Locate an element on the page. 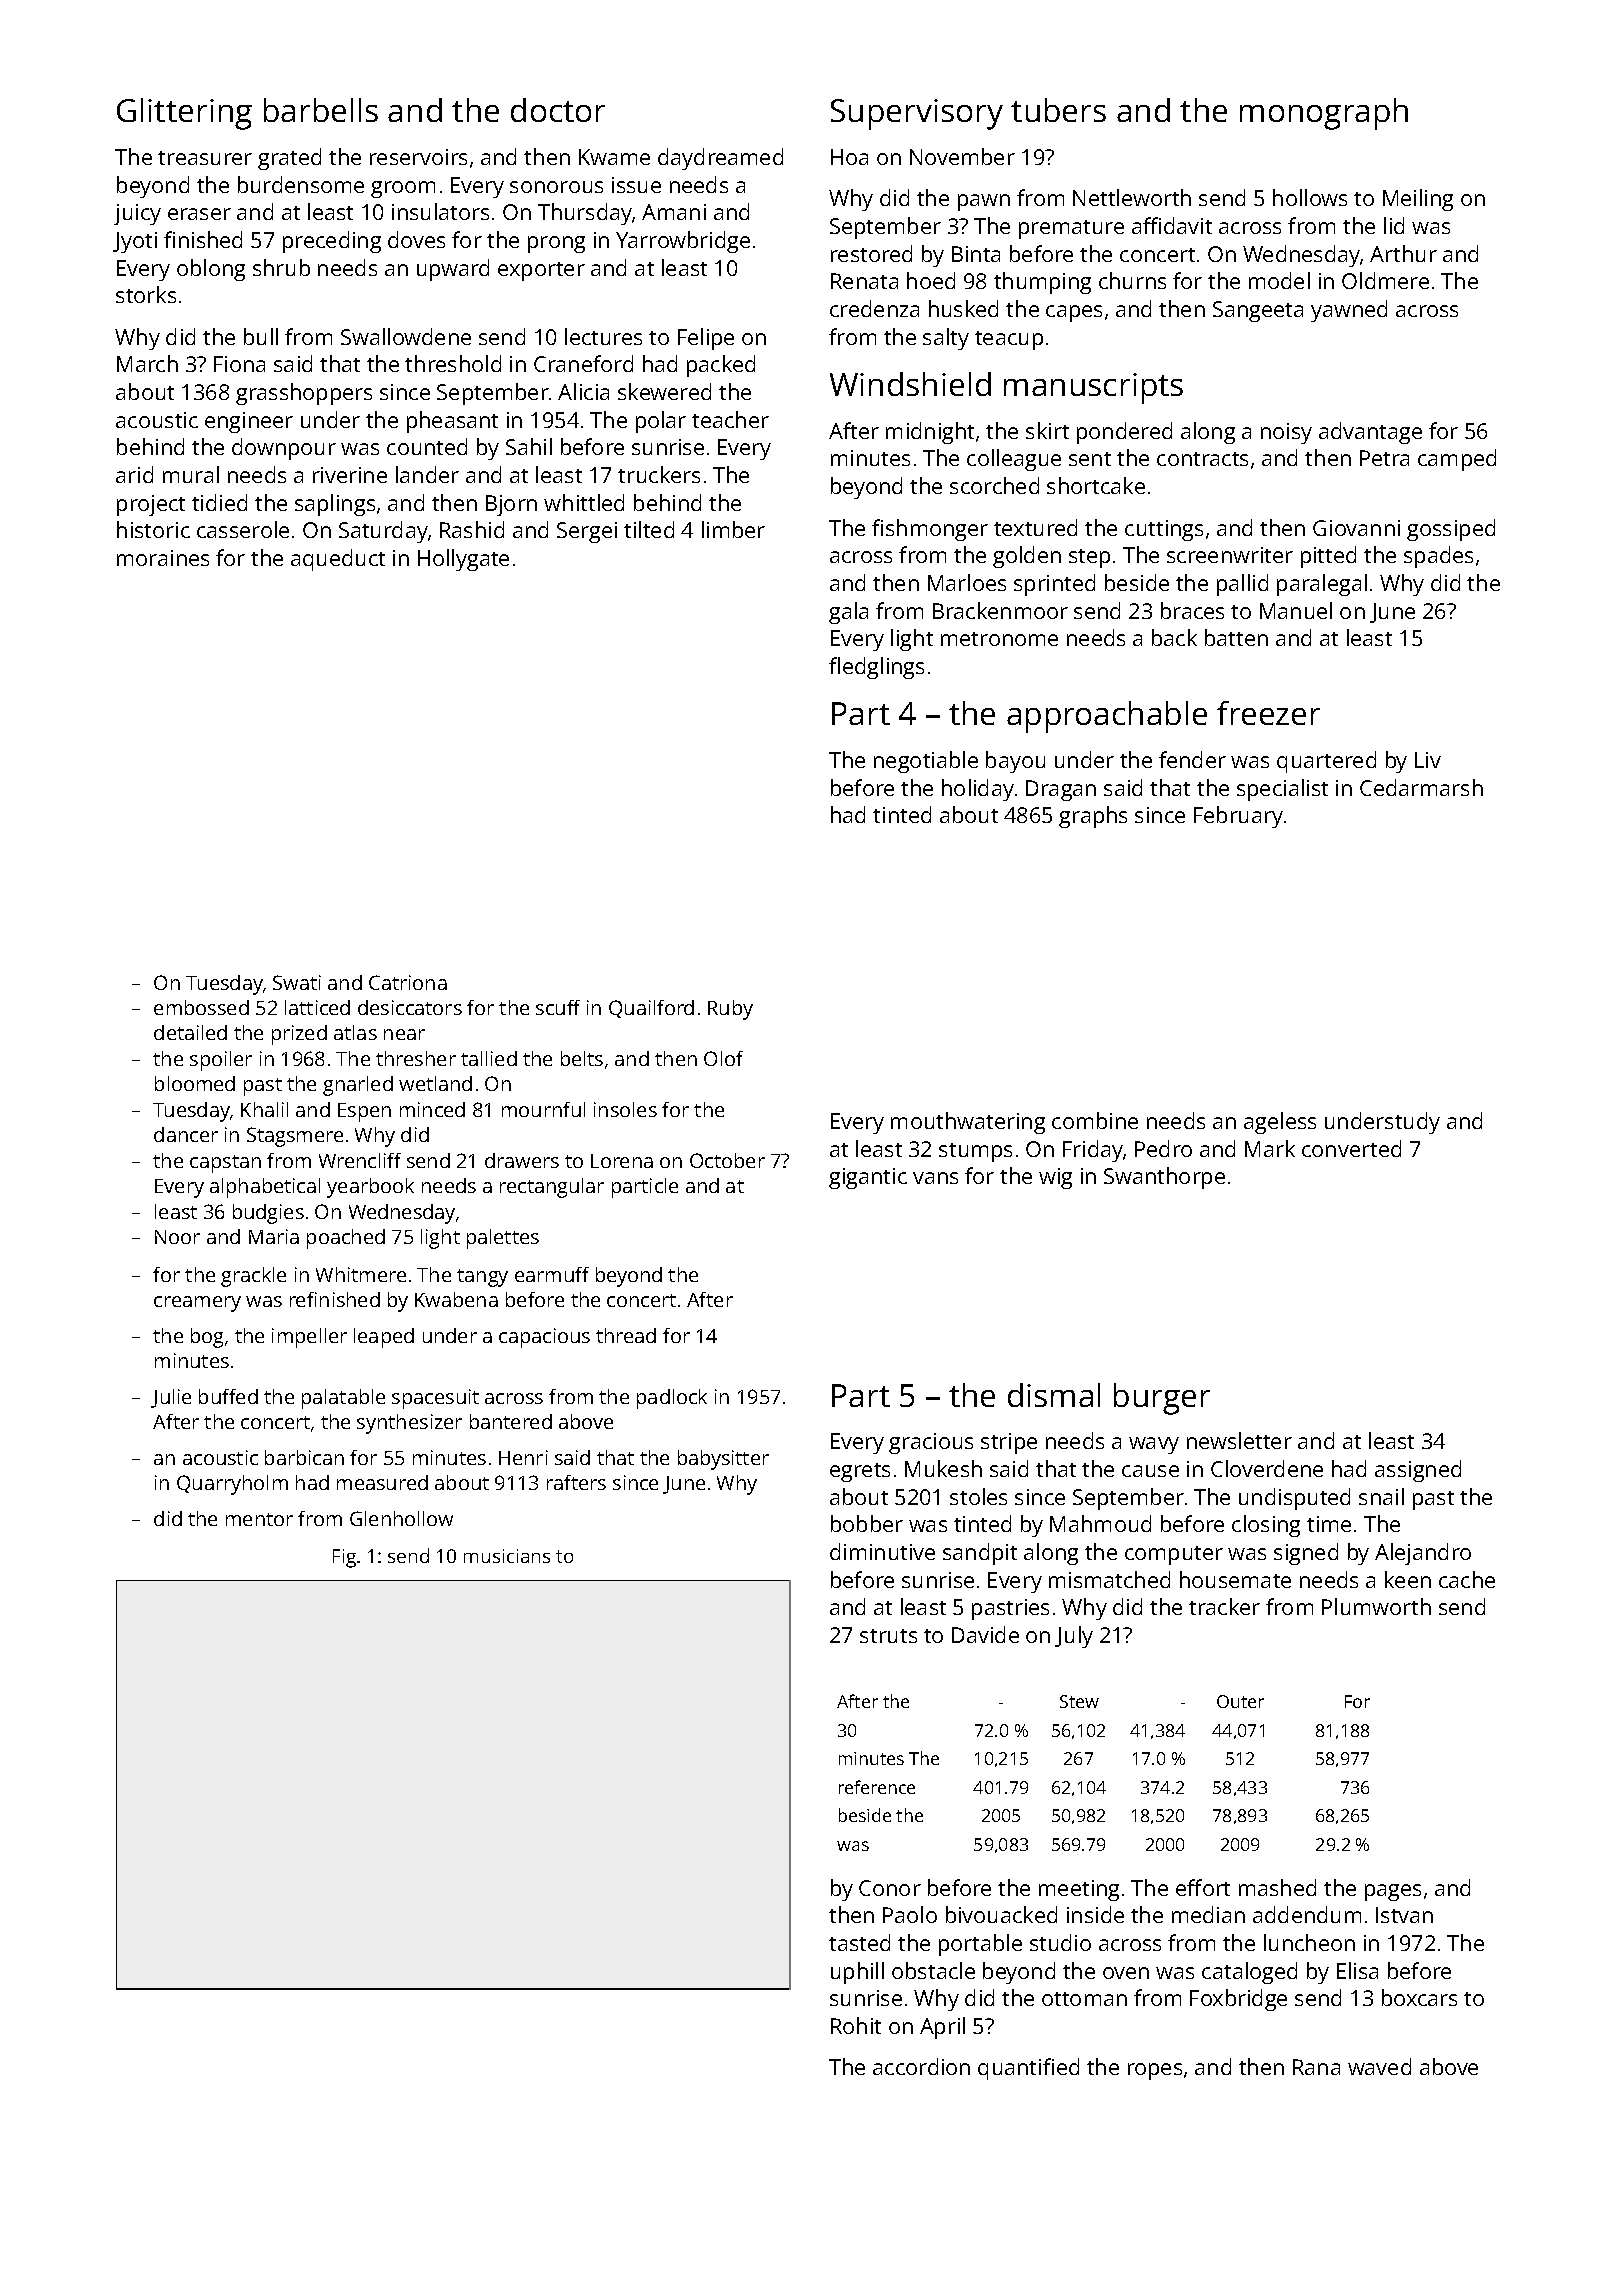 This image has width=1620, height=2292. Rohit is located at coordinates (856, 2025).
